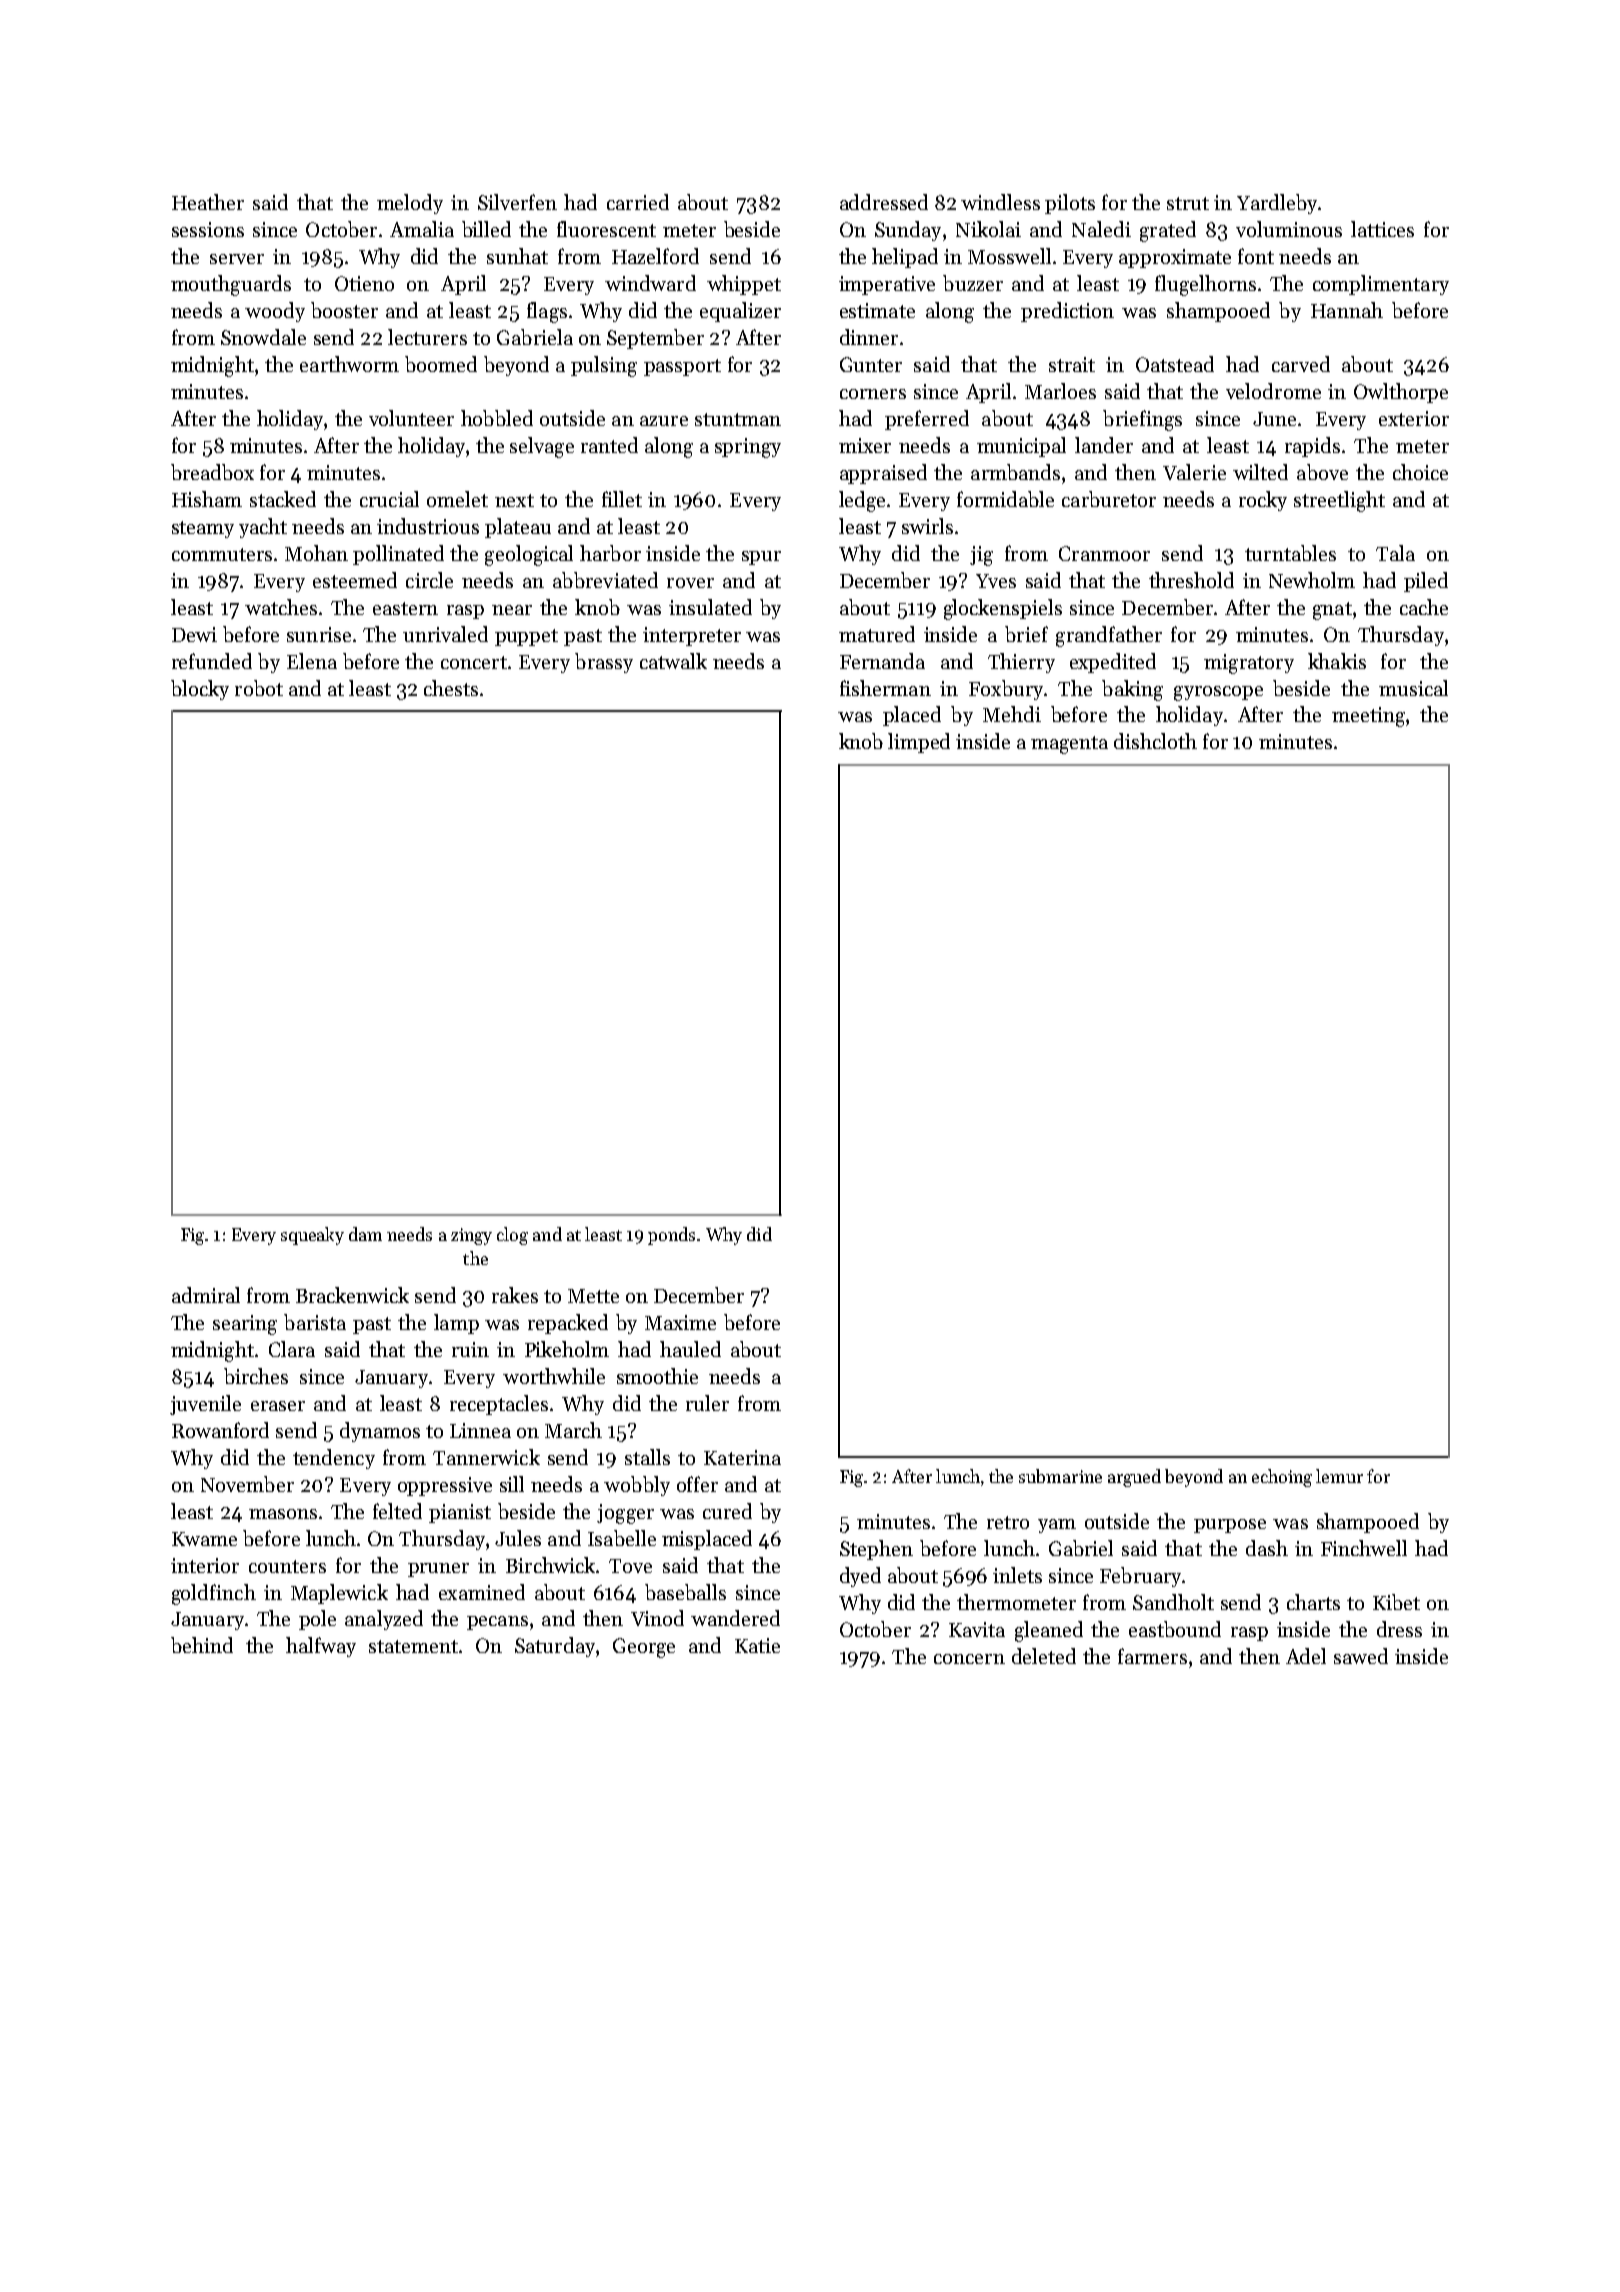 The height and width of the document is (2292, 1620). Describe the element at coordinates (208, 202) in the document. I see `Heather` at that location.
